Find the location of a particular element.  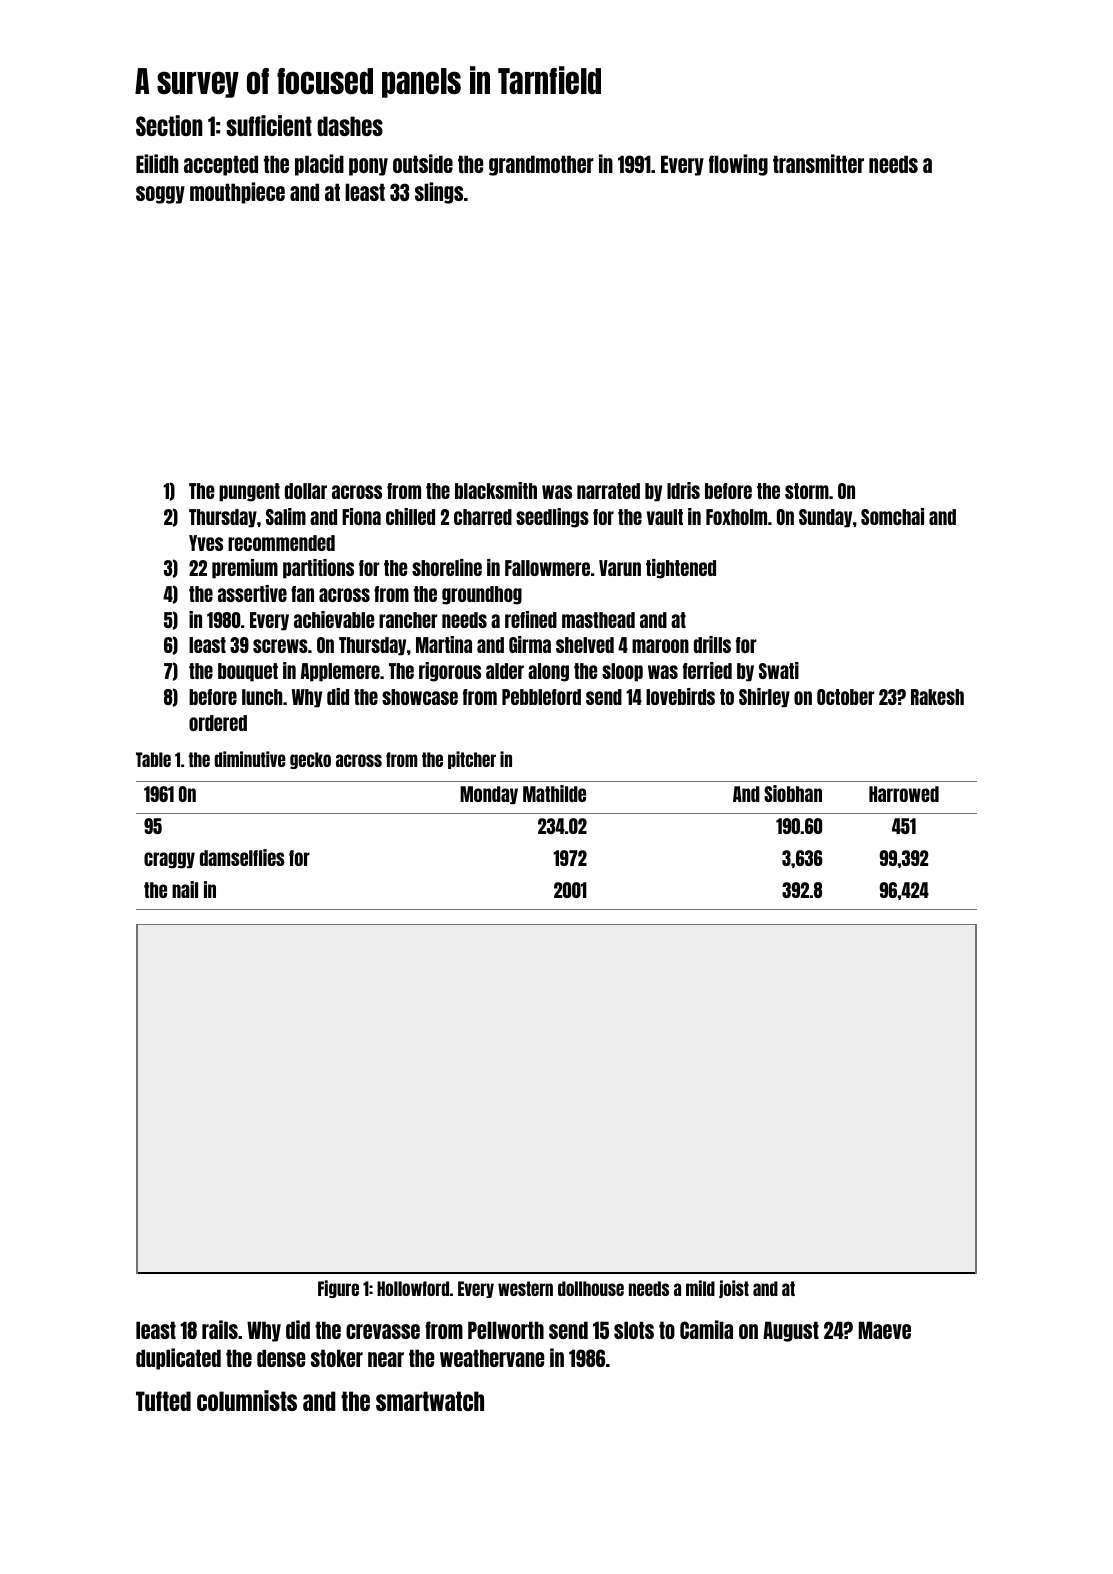

Tufted is located at coordinates (163, 1401).
